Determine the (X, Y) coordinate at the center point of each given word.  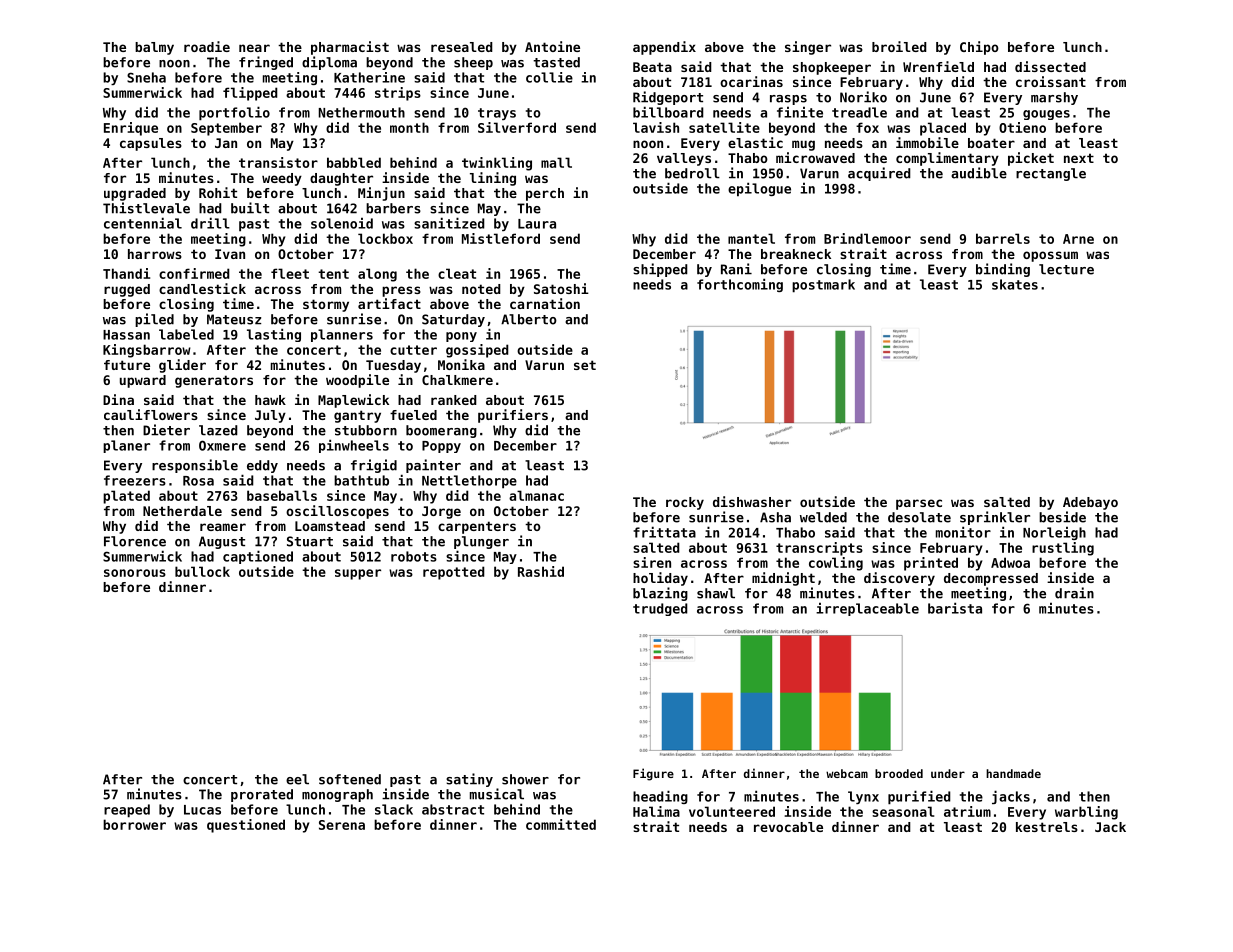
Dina (118, 399)
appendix (664, 48)
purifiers (513, 416)
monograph (337, 795)
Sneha (146, 77)
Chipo (979, 48)
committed (561, 824)
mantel (751, 238)
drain (1074, 593)
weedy (282, 179)
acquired (879, 174)
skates (1015, 284)
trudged (660, 609)
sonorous (135, 573)
